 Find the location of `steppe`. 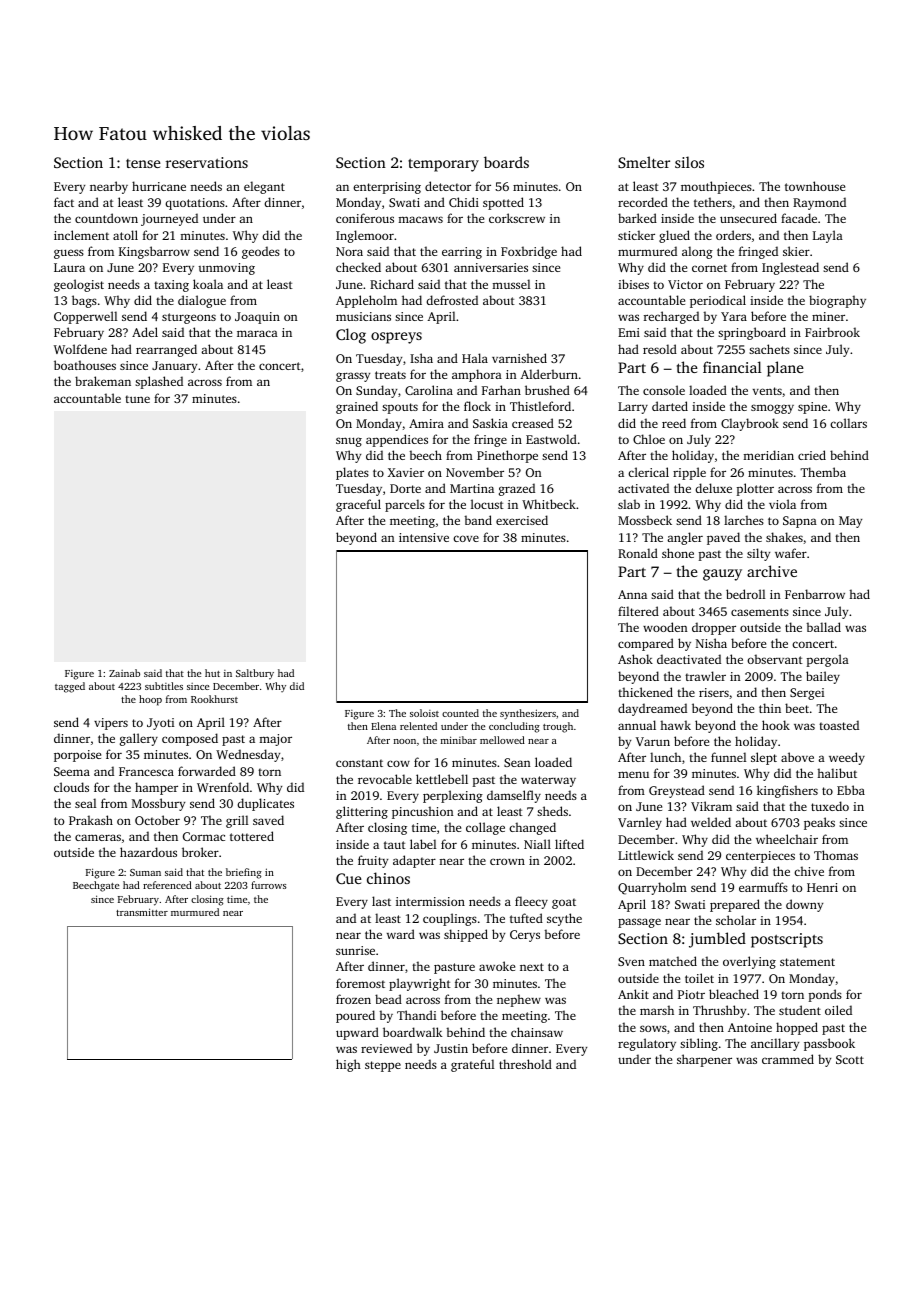

steppe is located at coordinates (383, 1066).
